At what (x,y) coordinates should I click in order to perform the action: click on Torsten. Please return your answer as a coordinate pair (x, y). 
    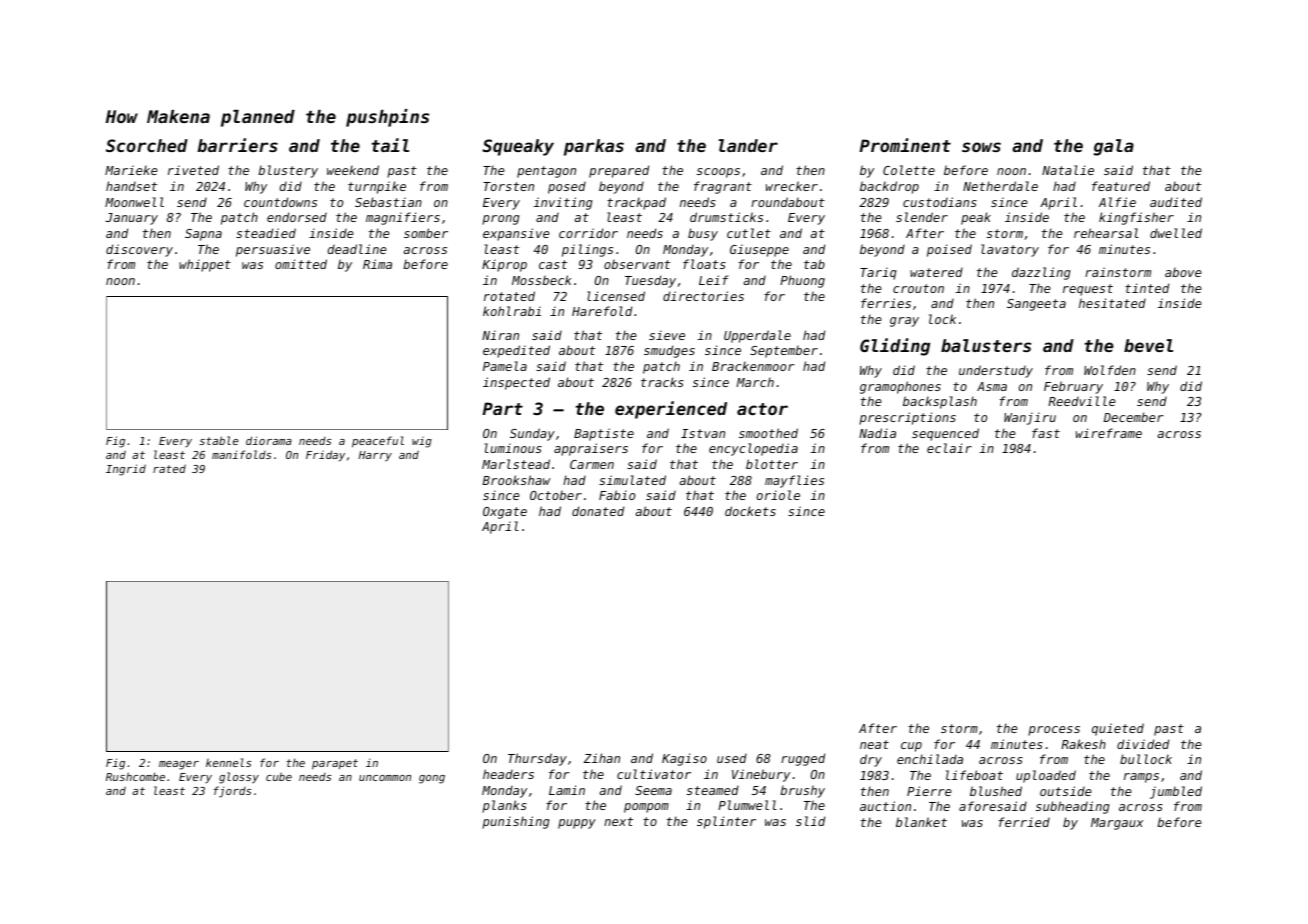
    Looking at the image, I should click on (508, 186).
